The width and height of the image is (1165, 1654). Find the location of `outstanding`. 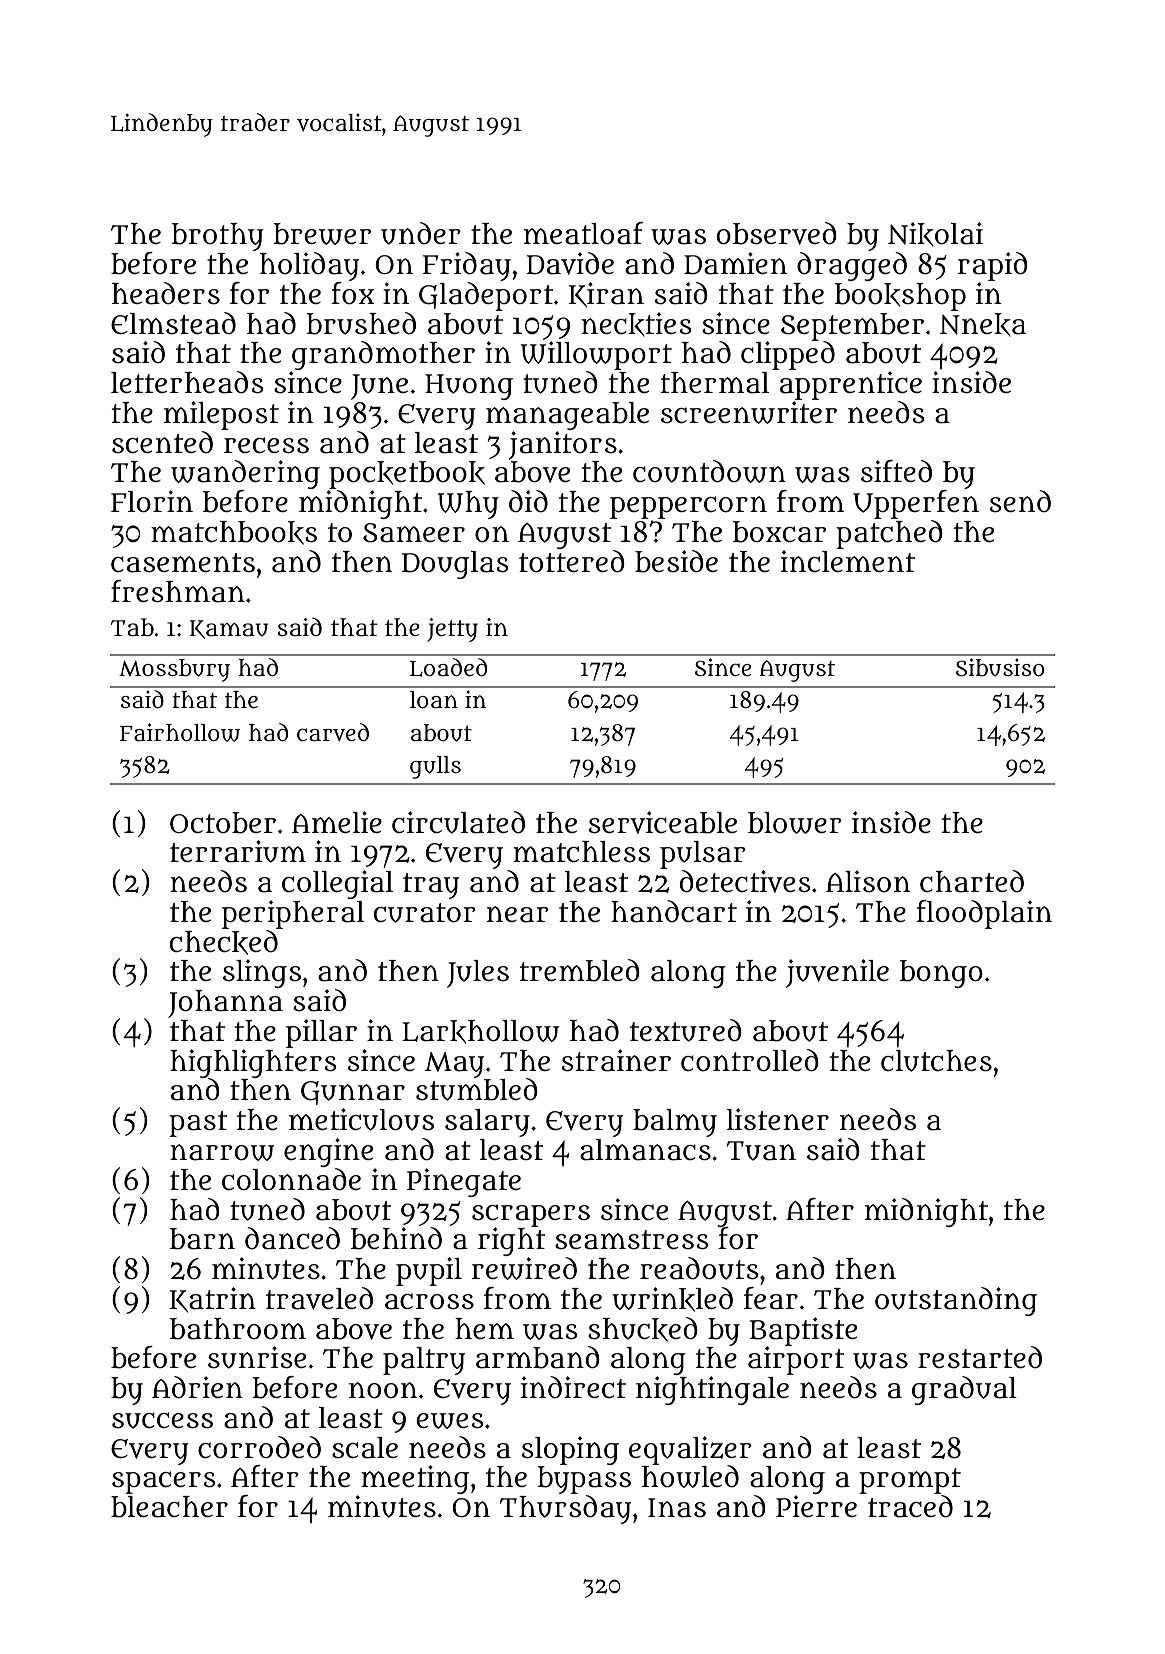

outstanding is located at coordinates (956, 1301).
